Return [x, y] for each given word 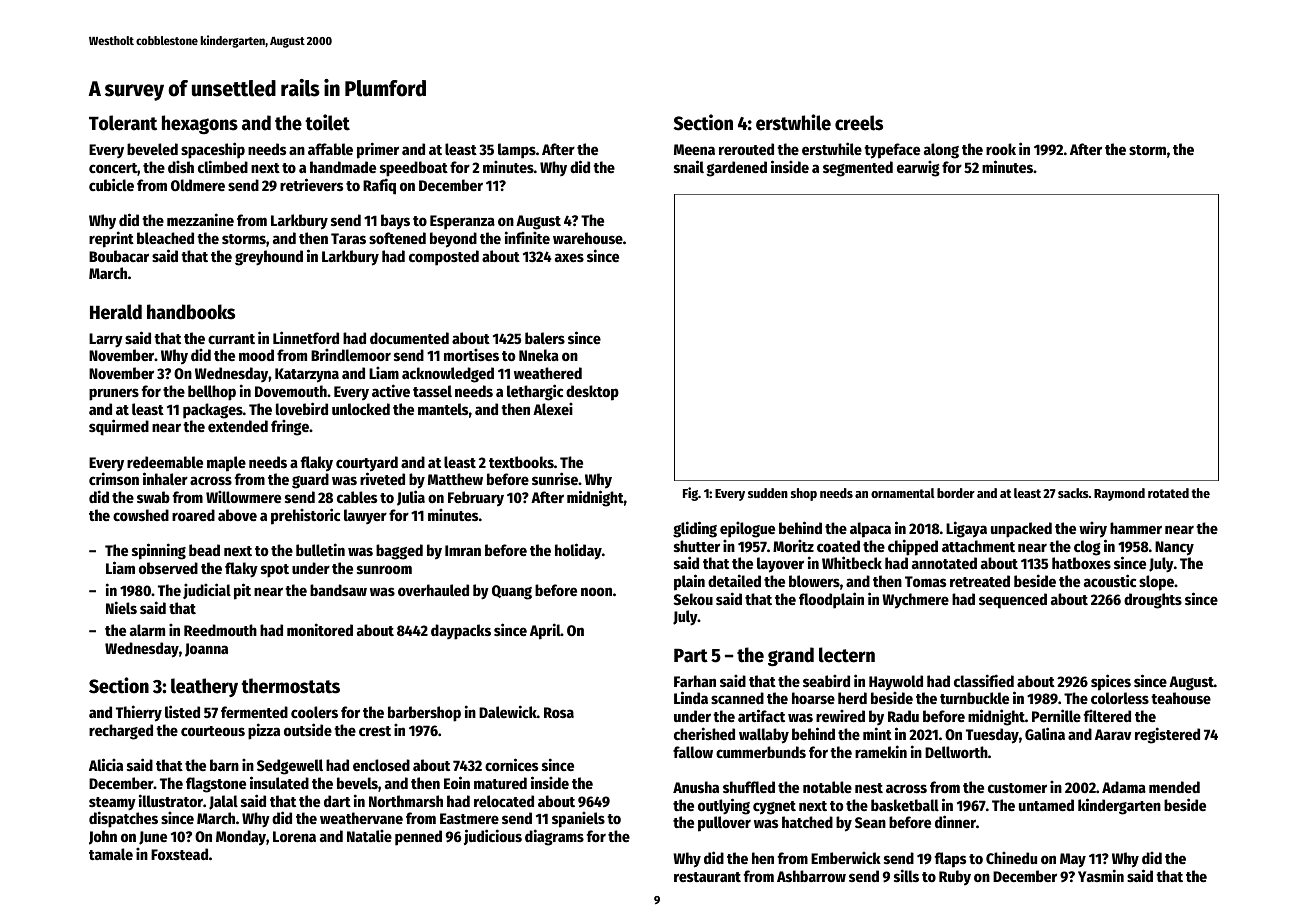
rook [1001, 149]
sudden [768, 493]
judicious [493, 837]
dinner [955, 821]
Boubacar [119, 256]
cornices [511, 764]
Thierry [139, 713]
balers [545, 338]
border [956, 493]
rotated [1168, 493]
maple [226, 464]
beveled [152, 149]
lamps [517, 151]
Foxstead [179, 854]
